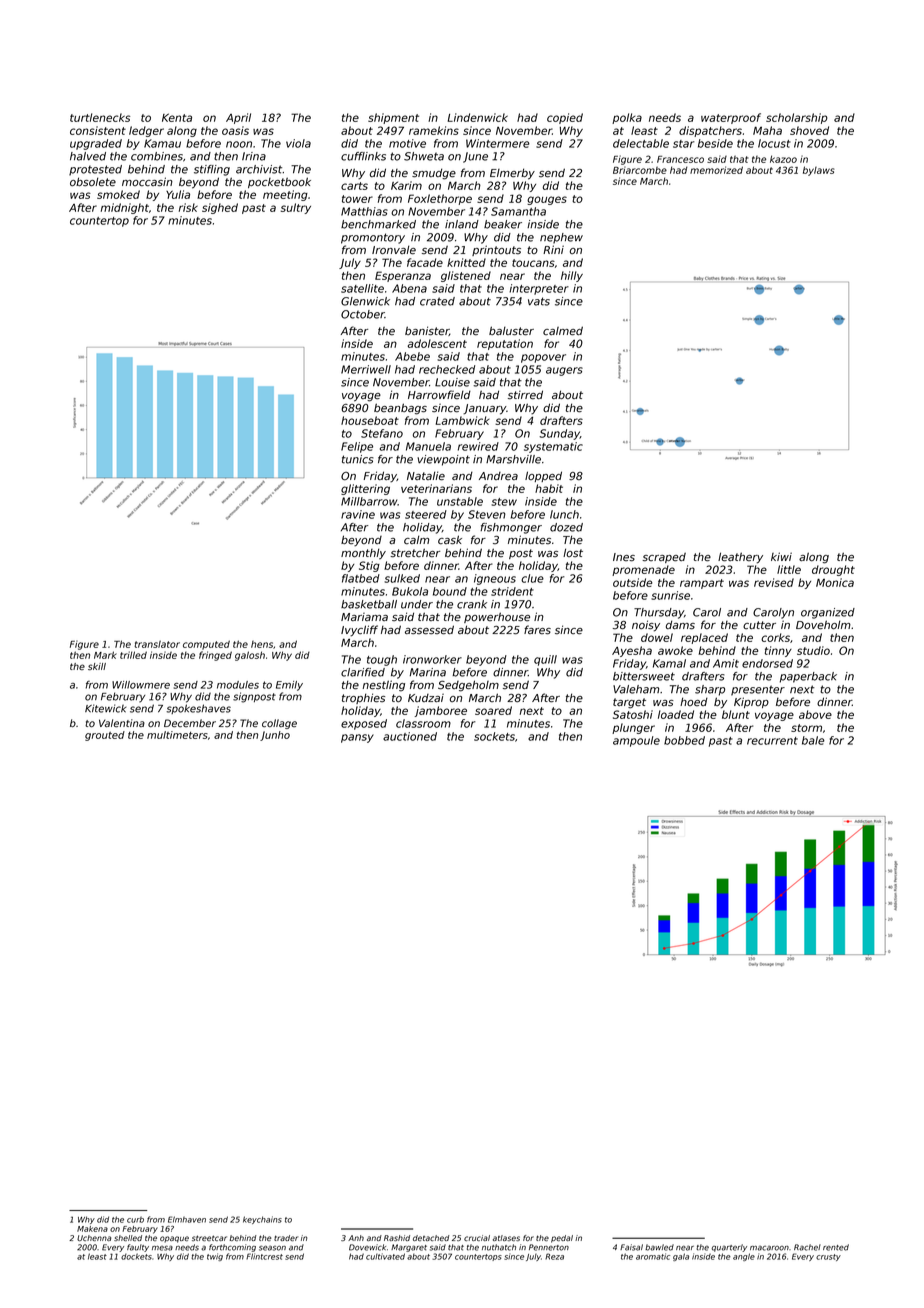 This document has height=1308, width=924. I want to click on pedal, so click(562, 1239).
